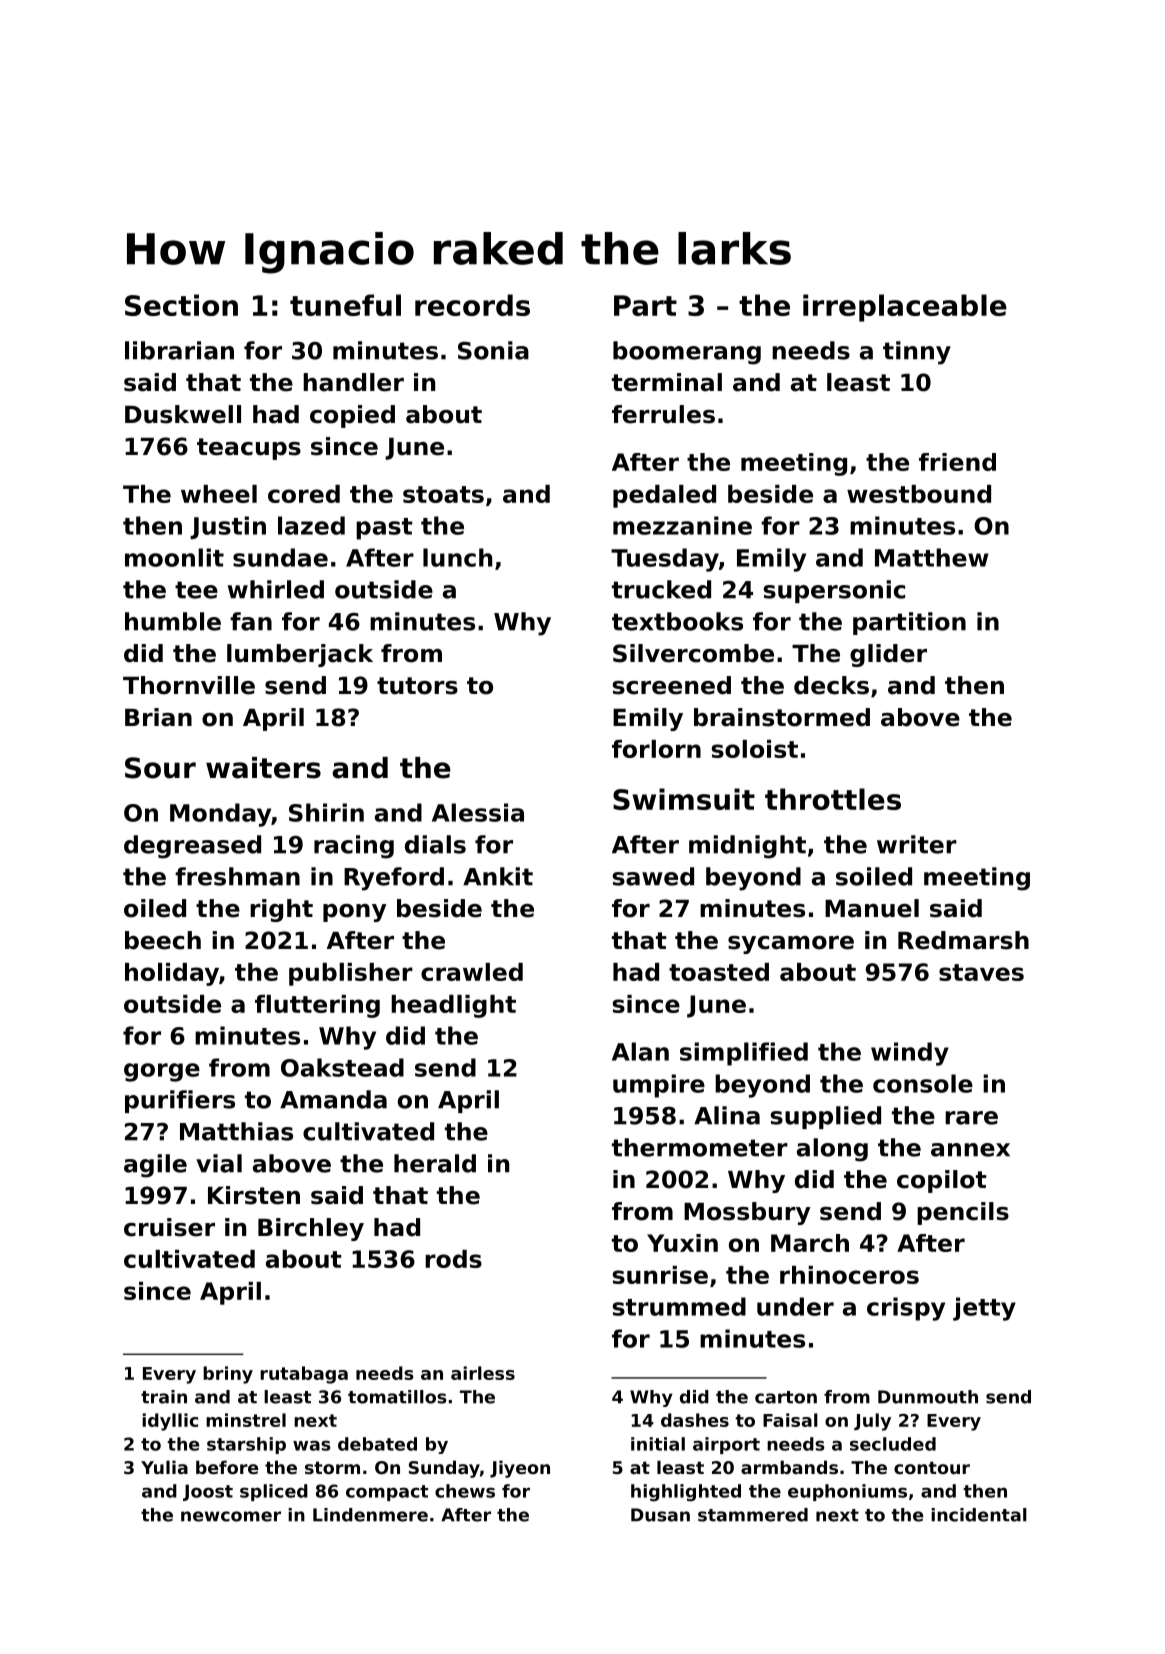  What do you see at coordinates (254, 1195) in the document?
I see `Kirsten` at bounding box center [254, 1195].
